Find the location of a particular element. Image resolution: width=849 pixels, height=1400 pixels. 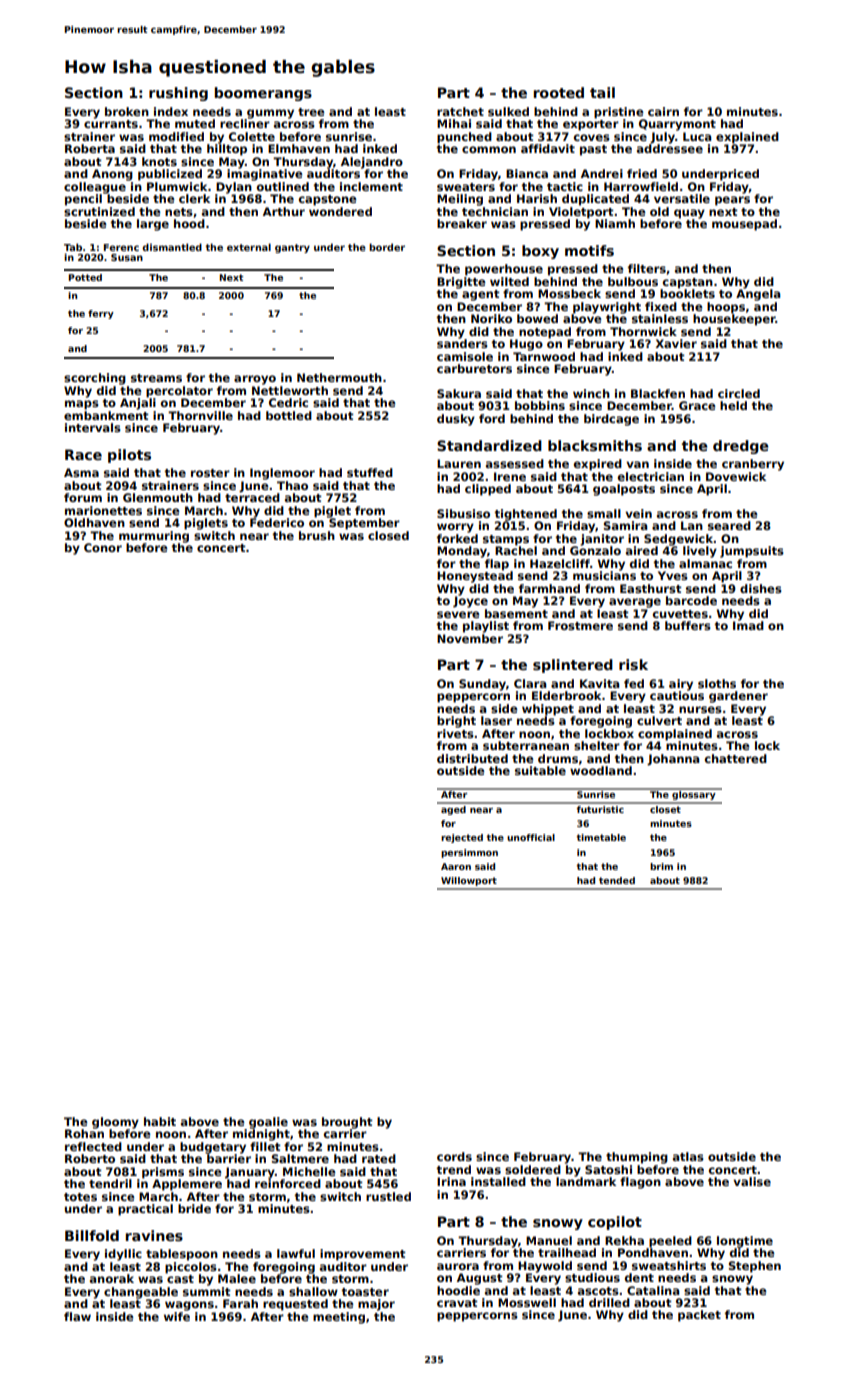

goalposts is located at coordinates (624, 490).
